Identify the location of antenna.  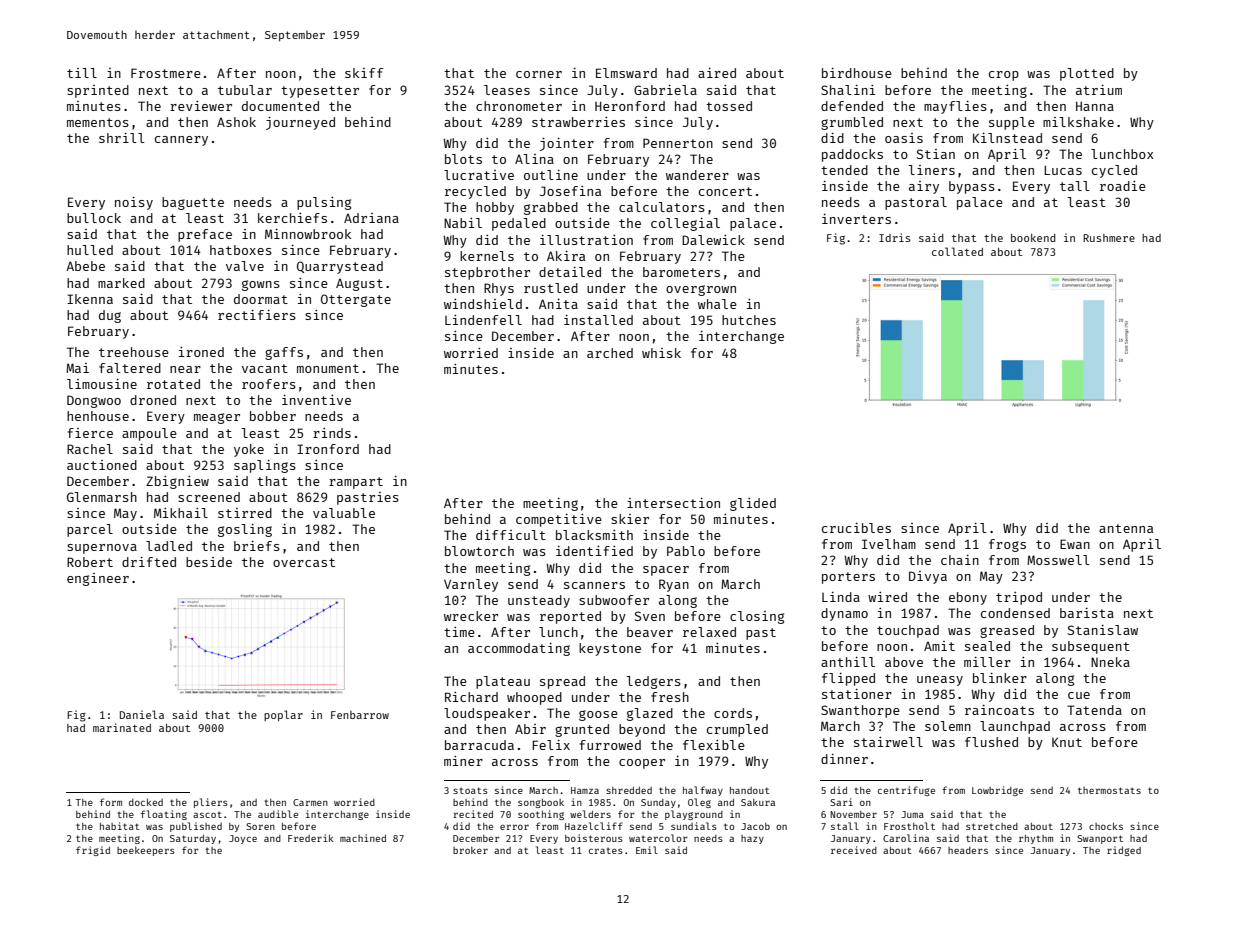
(1126, 528).
